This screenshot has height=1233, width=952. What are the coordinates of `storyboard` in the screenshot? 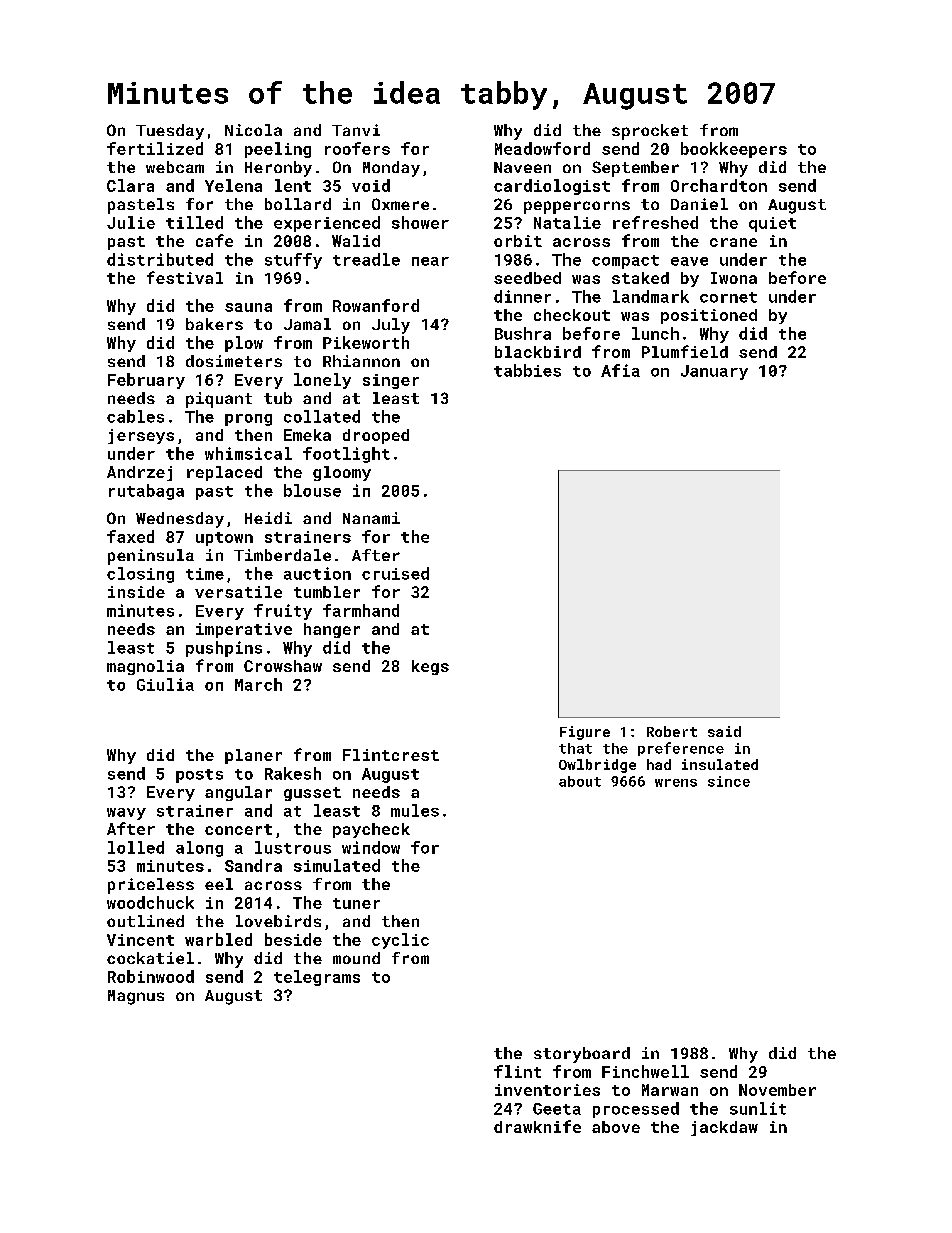 It's located at (582, 1055).
